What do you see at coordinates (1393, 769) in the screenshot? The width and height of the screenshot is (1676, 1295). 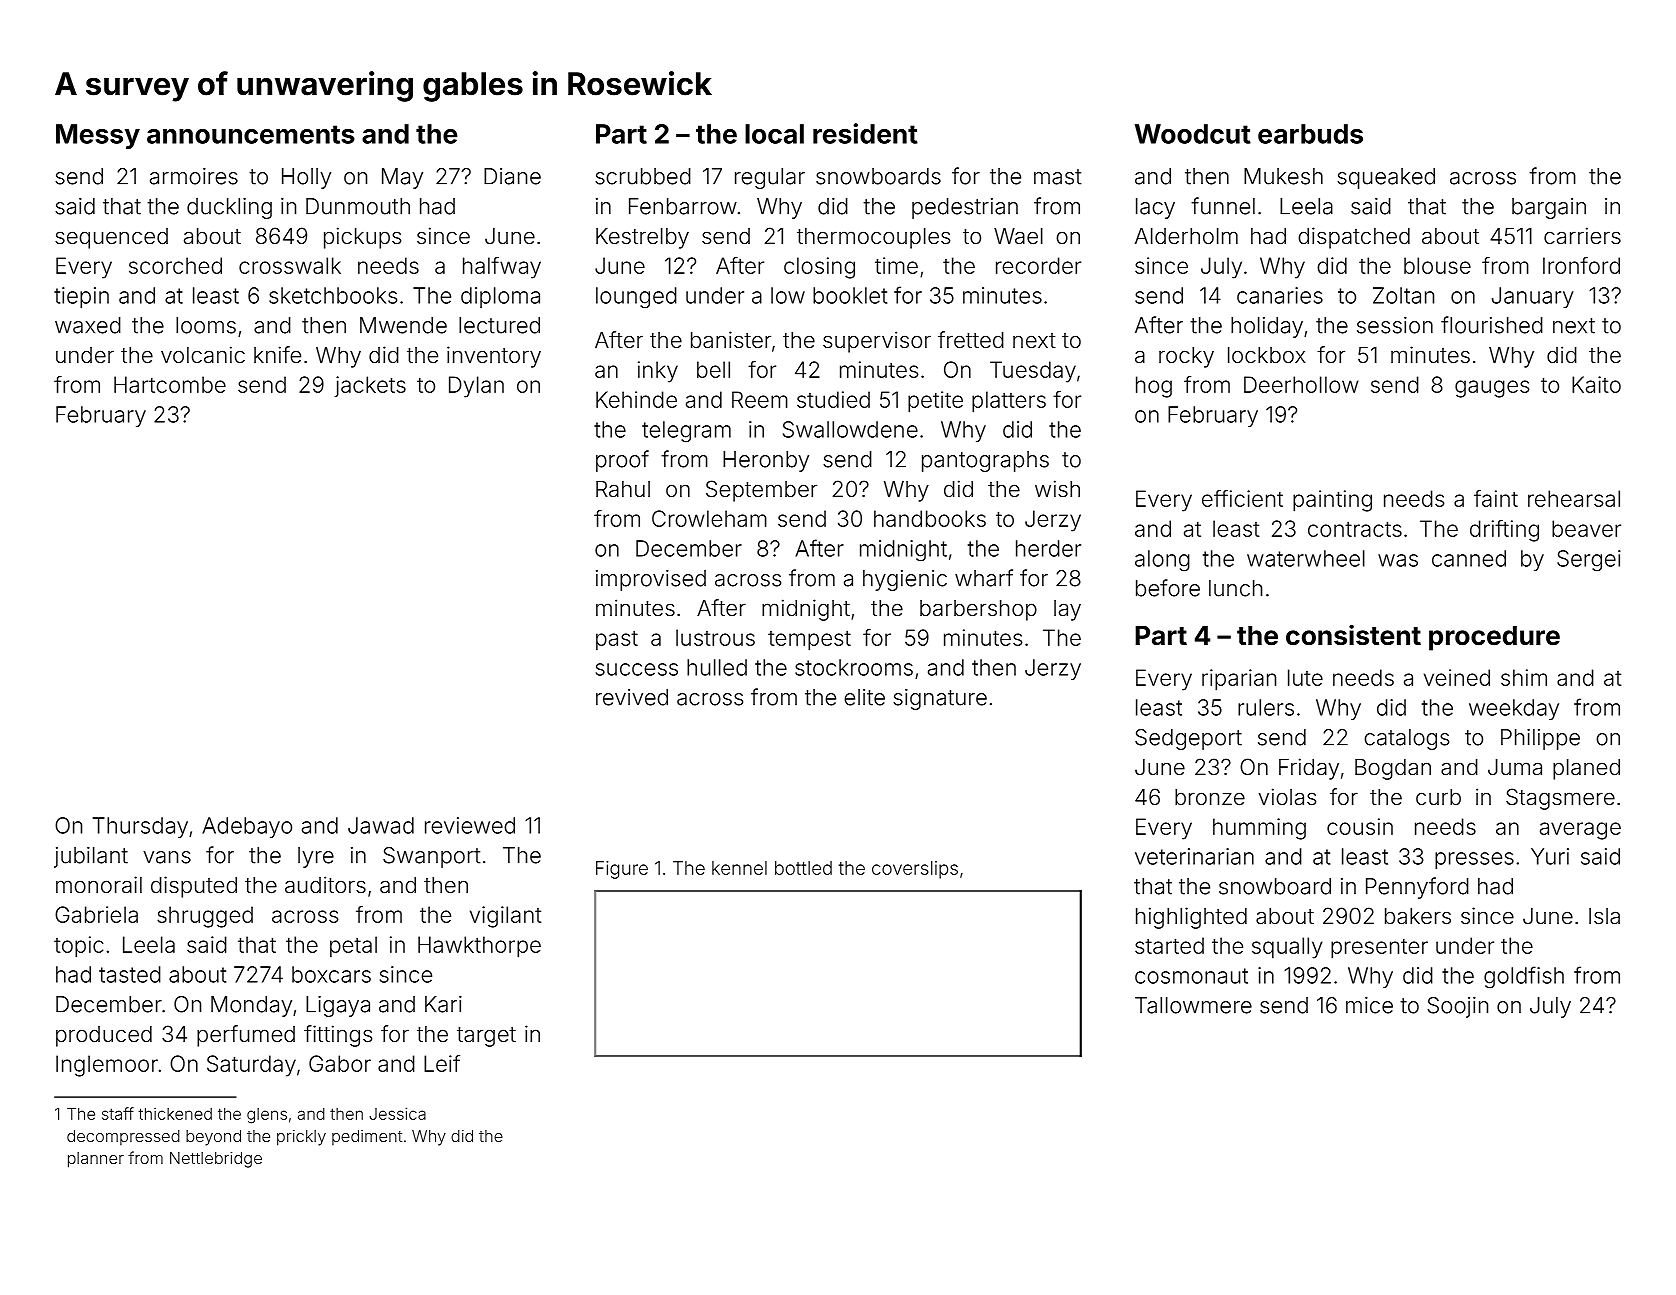 I see `Bogdan` at bounding box center [1393, 769].
